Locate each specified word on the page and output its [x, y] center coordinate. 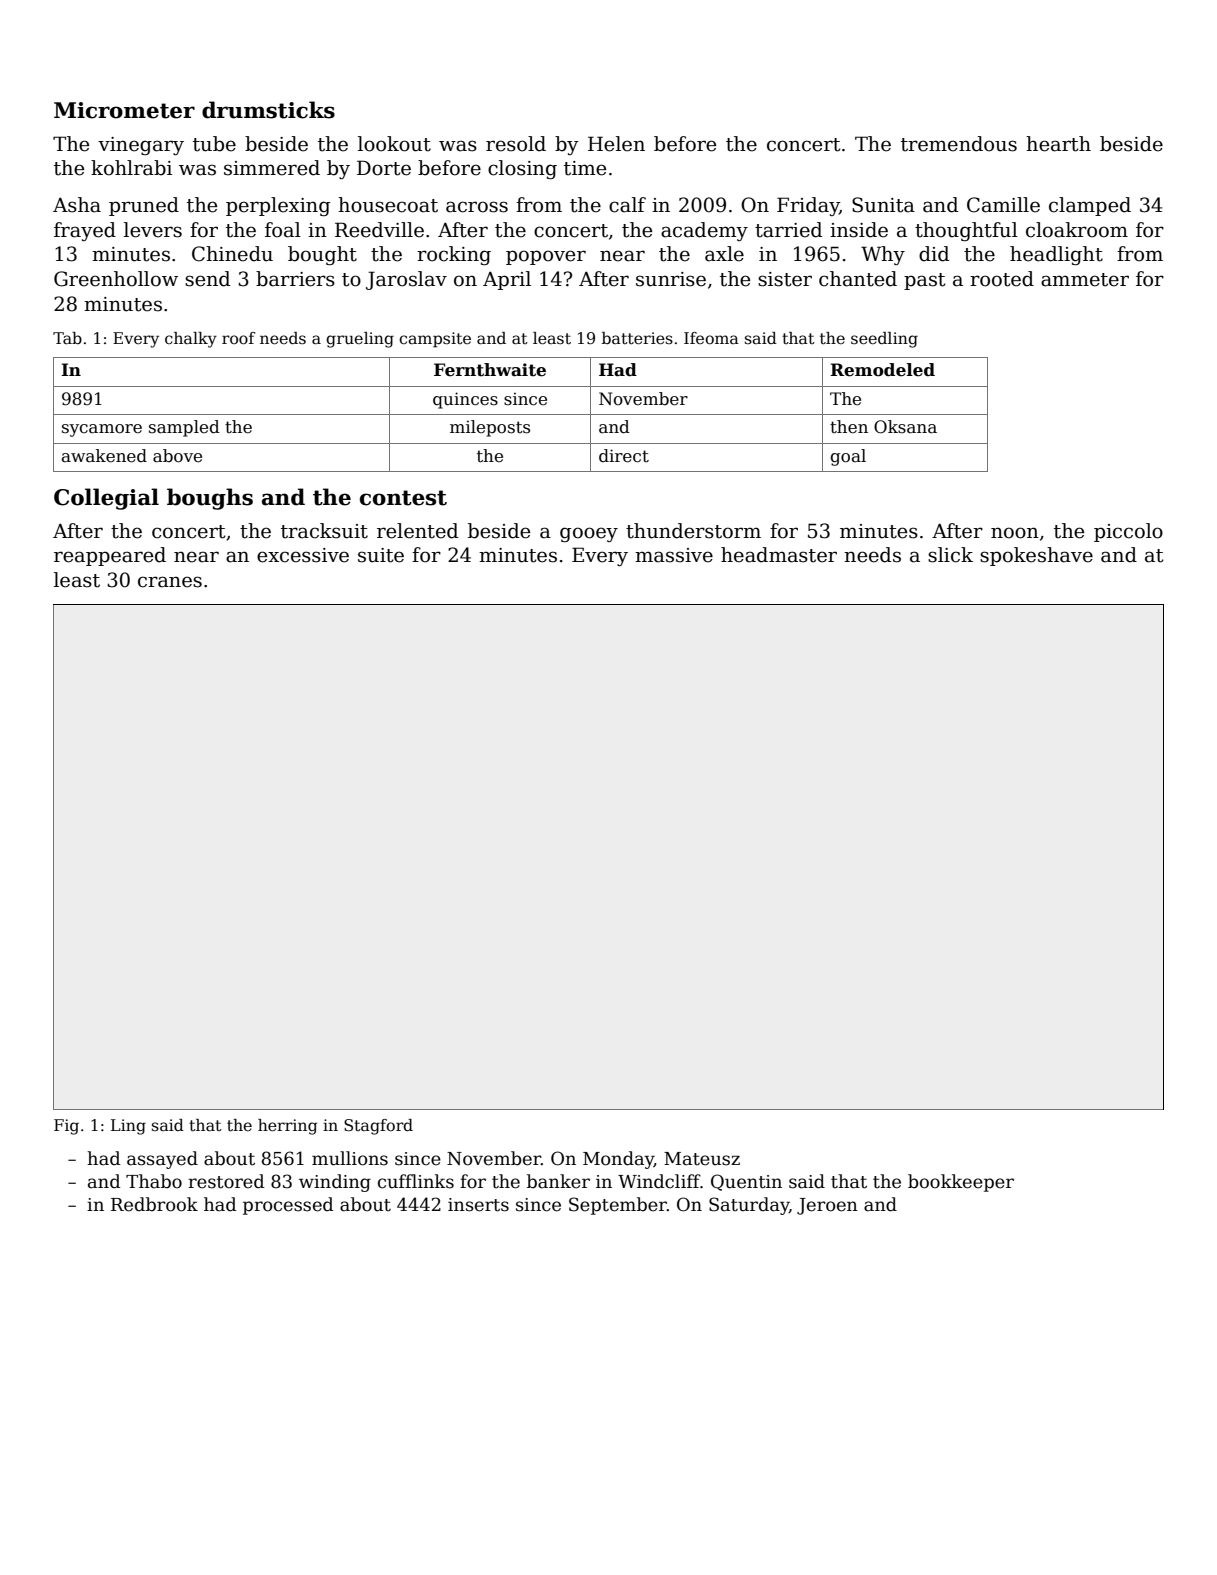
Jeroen [827, 1206]
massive [674, 555]
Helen [616, 144]
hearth [1058, 144]
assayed [162, 1160]
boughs [210, 499]
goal [848, 457]
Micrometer [124, 110]
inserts [478, 1205]
